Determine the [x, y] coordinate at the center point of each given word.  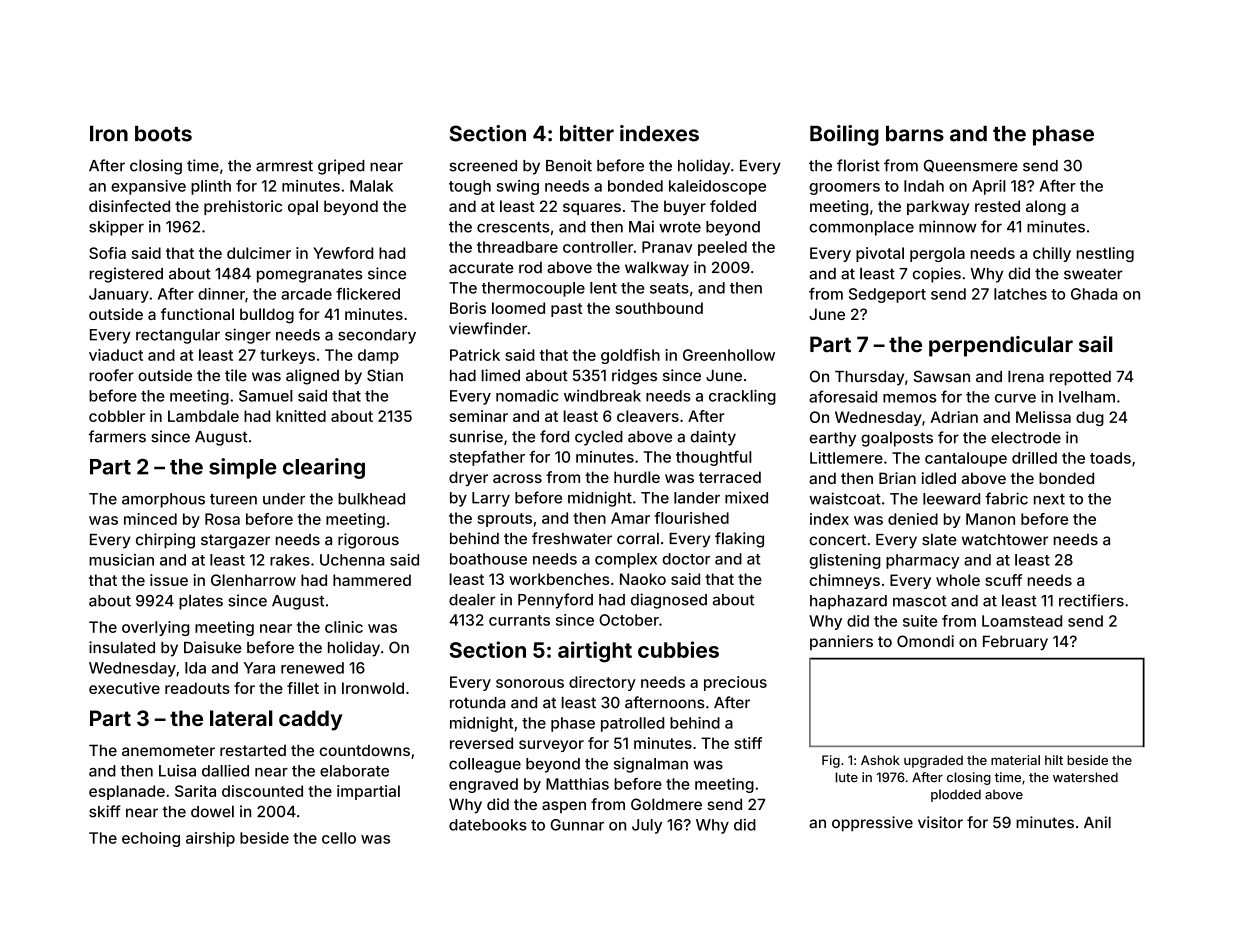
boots [163, 134]
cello [339, 838]
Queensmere [971, 166]
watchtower [1005, 540]
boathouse [488, 559]
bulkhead [371, 499]
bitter [587, 133]
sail [1096, 344]
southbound [659, 308]
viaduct [116, 355]
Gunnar [577, 825]
